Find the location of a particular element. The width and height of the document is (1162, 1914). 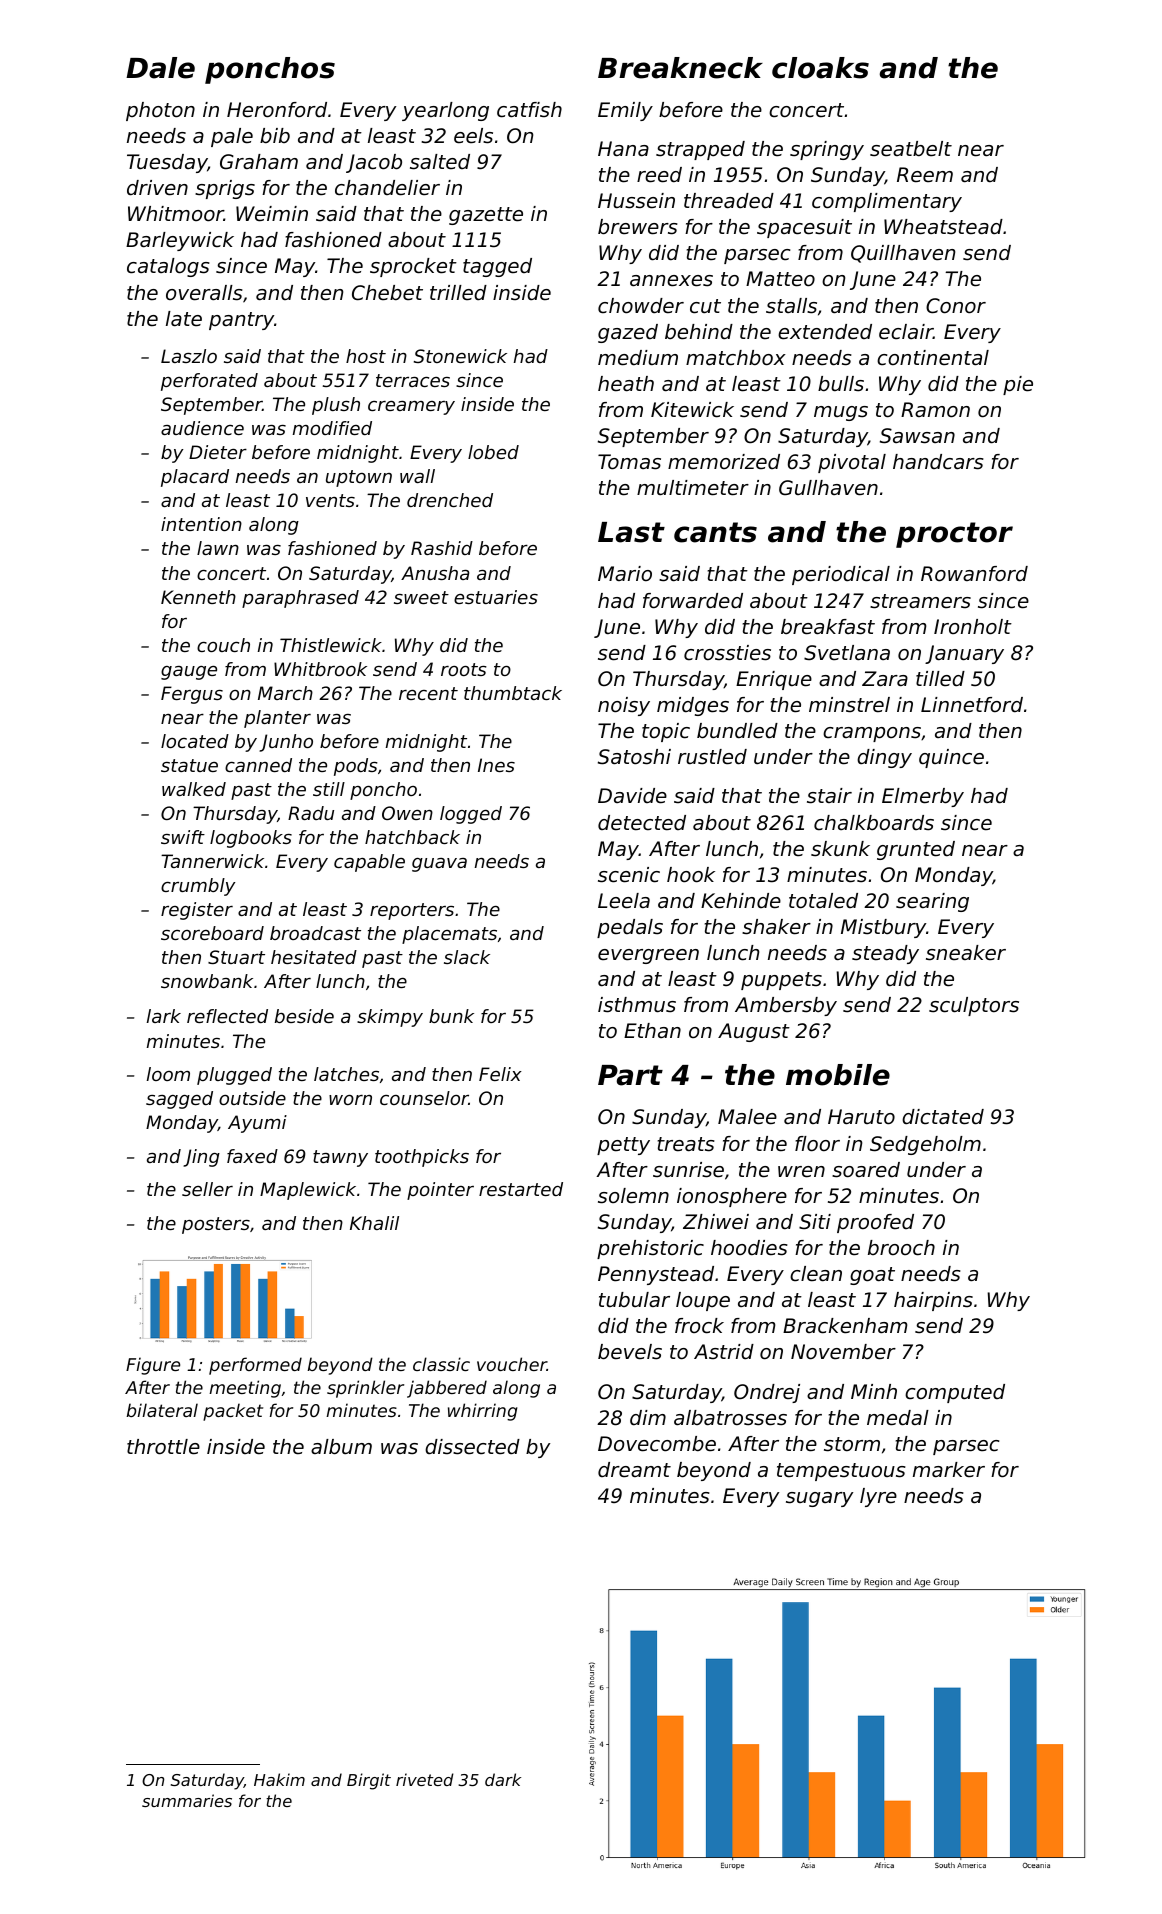

pie is located at coordinates (1018, 385).
